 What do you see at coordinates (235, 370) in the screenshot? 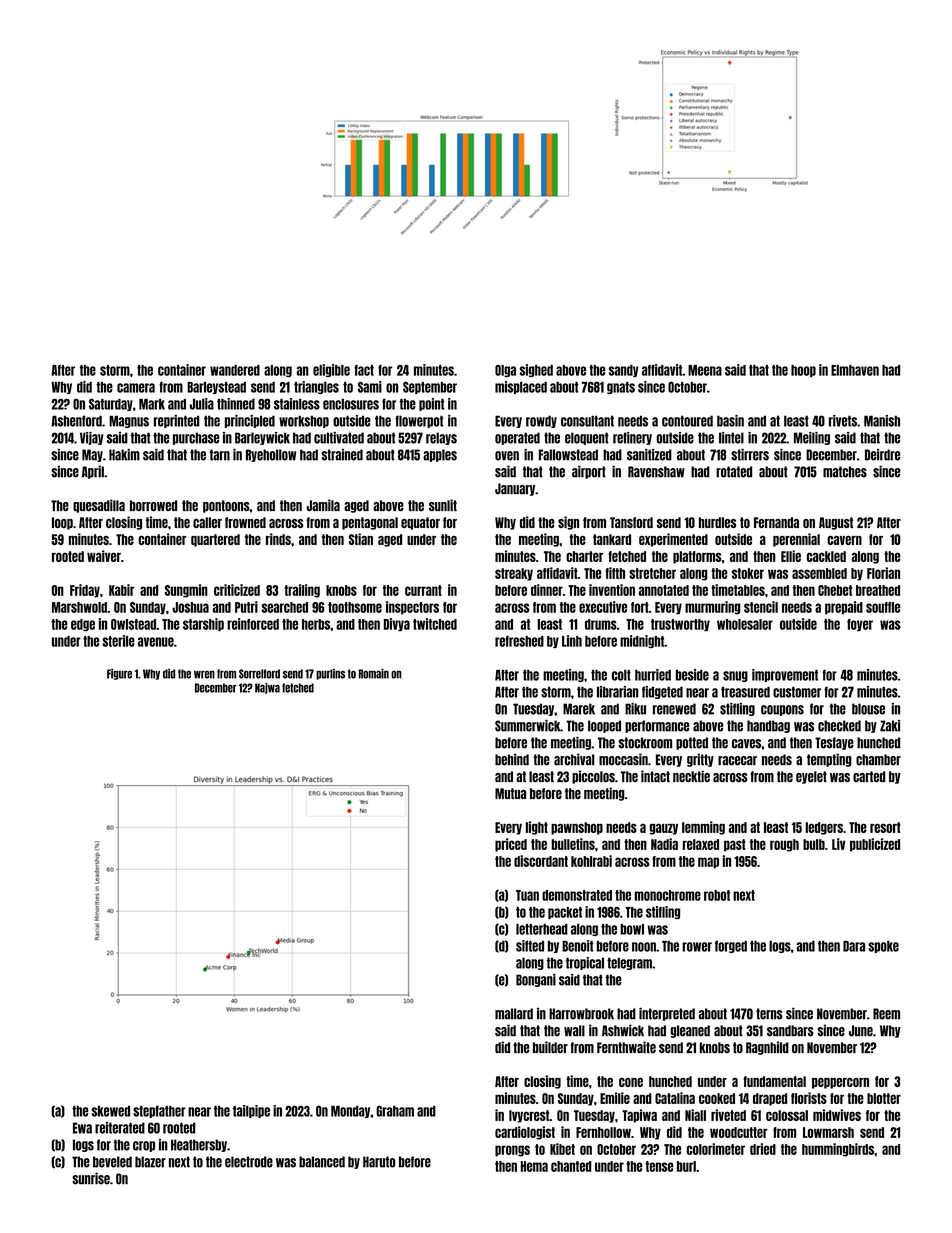
I see `wandered` at bounding box center [235, 370].
